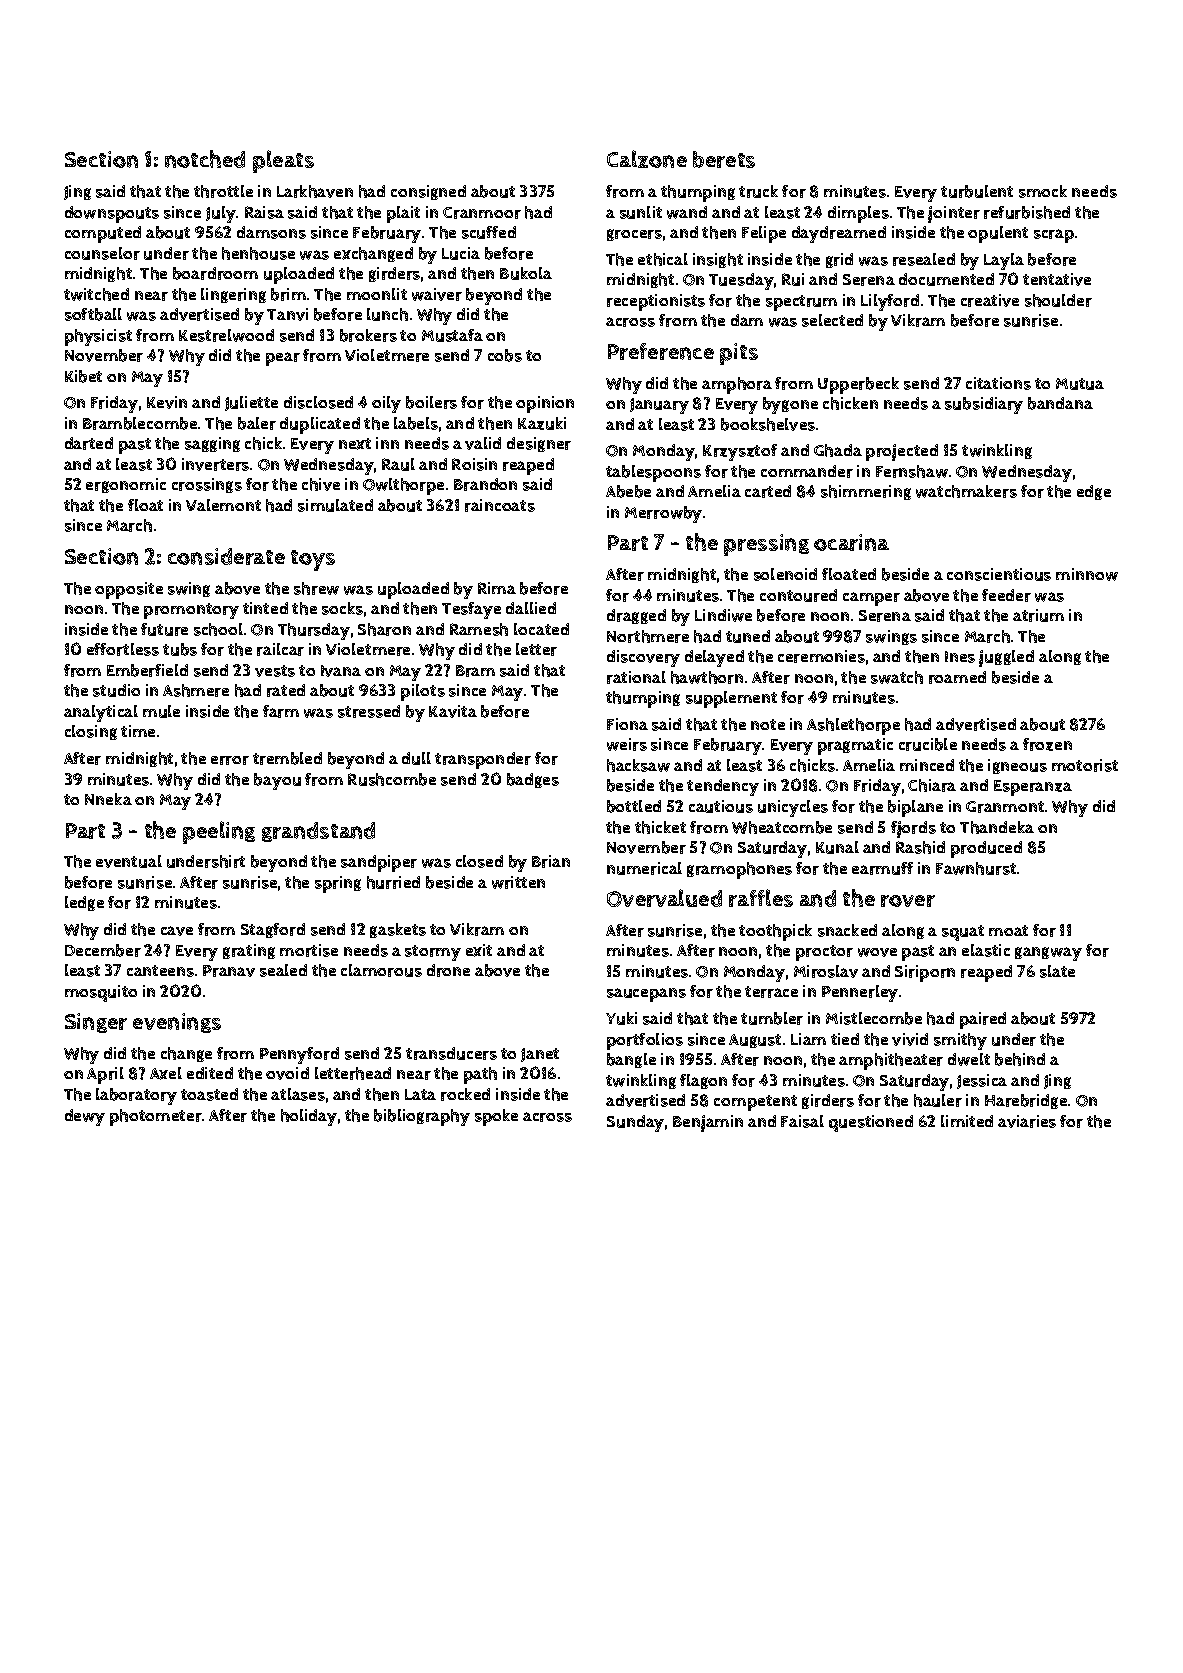  I want to click on Harebridge, so click(1026, 1101).
